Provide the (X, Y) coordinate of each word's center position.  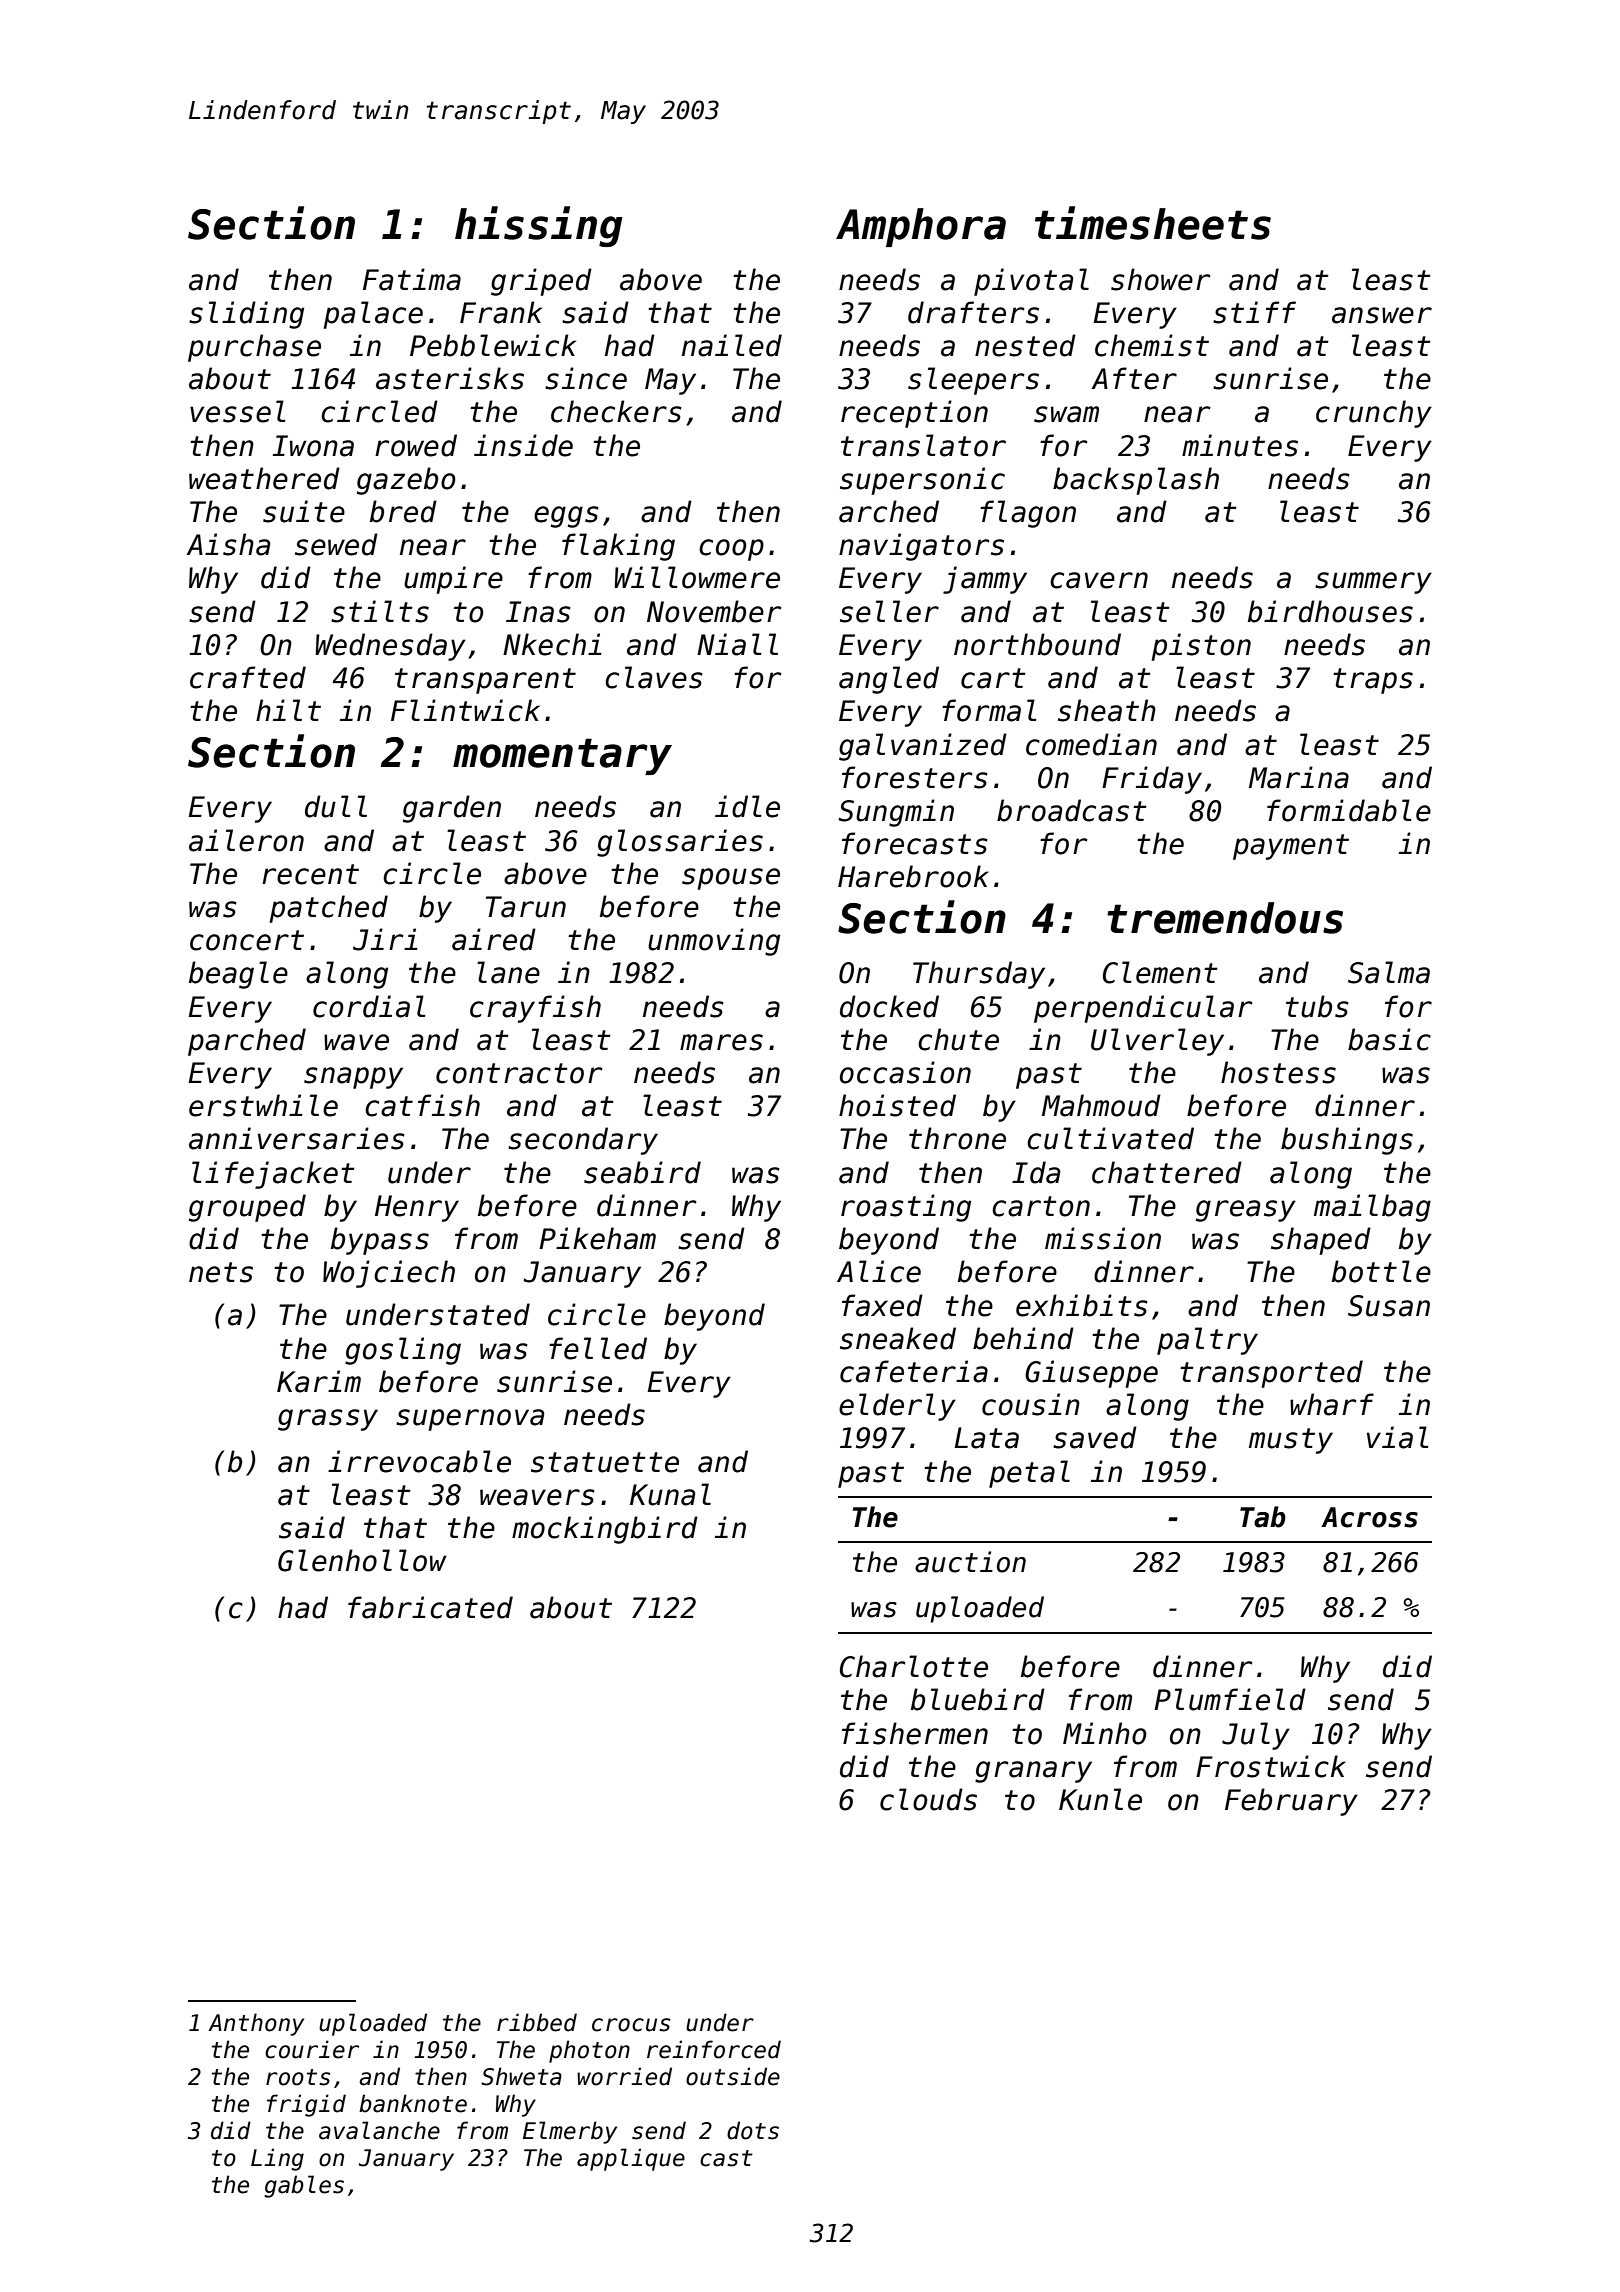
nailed (732, 345)
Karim (319, 1381)
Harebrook (913, 876)
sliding (246, 315)
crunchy (1374, 414)
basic (1389, 1039)
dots (753, 2130)
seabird (642, 1172)
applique (631, 2159)
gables (304, 2186)
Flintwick (465, 710)
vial (1398, 1437)
